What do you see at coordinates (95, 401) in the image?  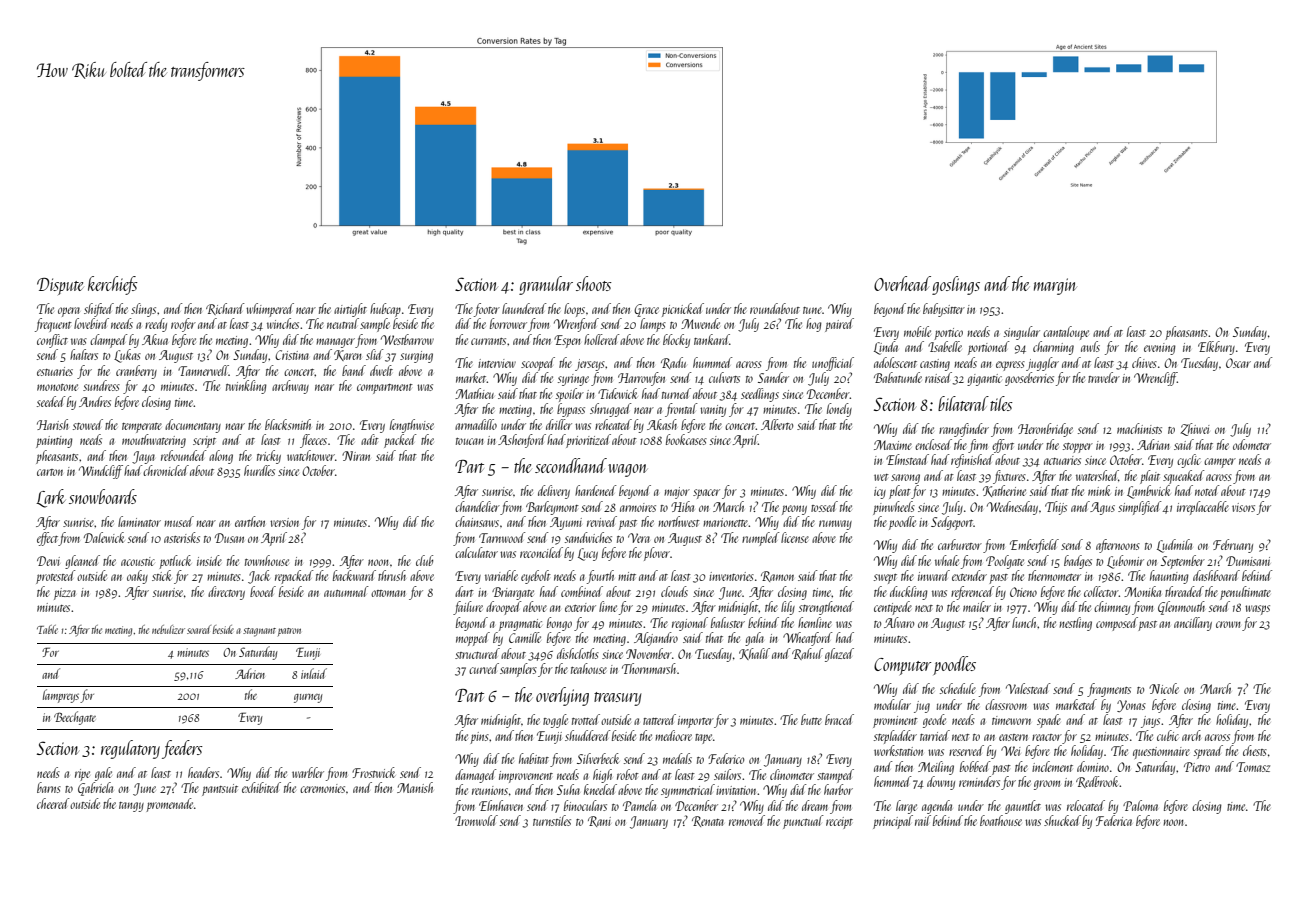 I see `Andres` at bounding box center [95, 401].
